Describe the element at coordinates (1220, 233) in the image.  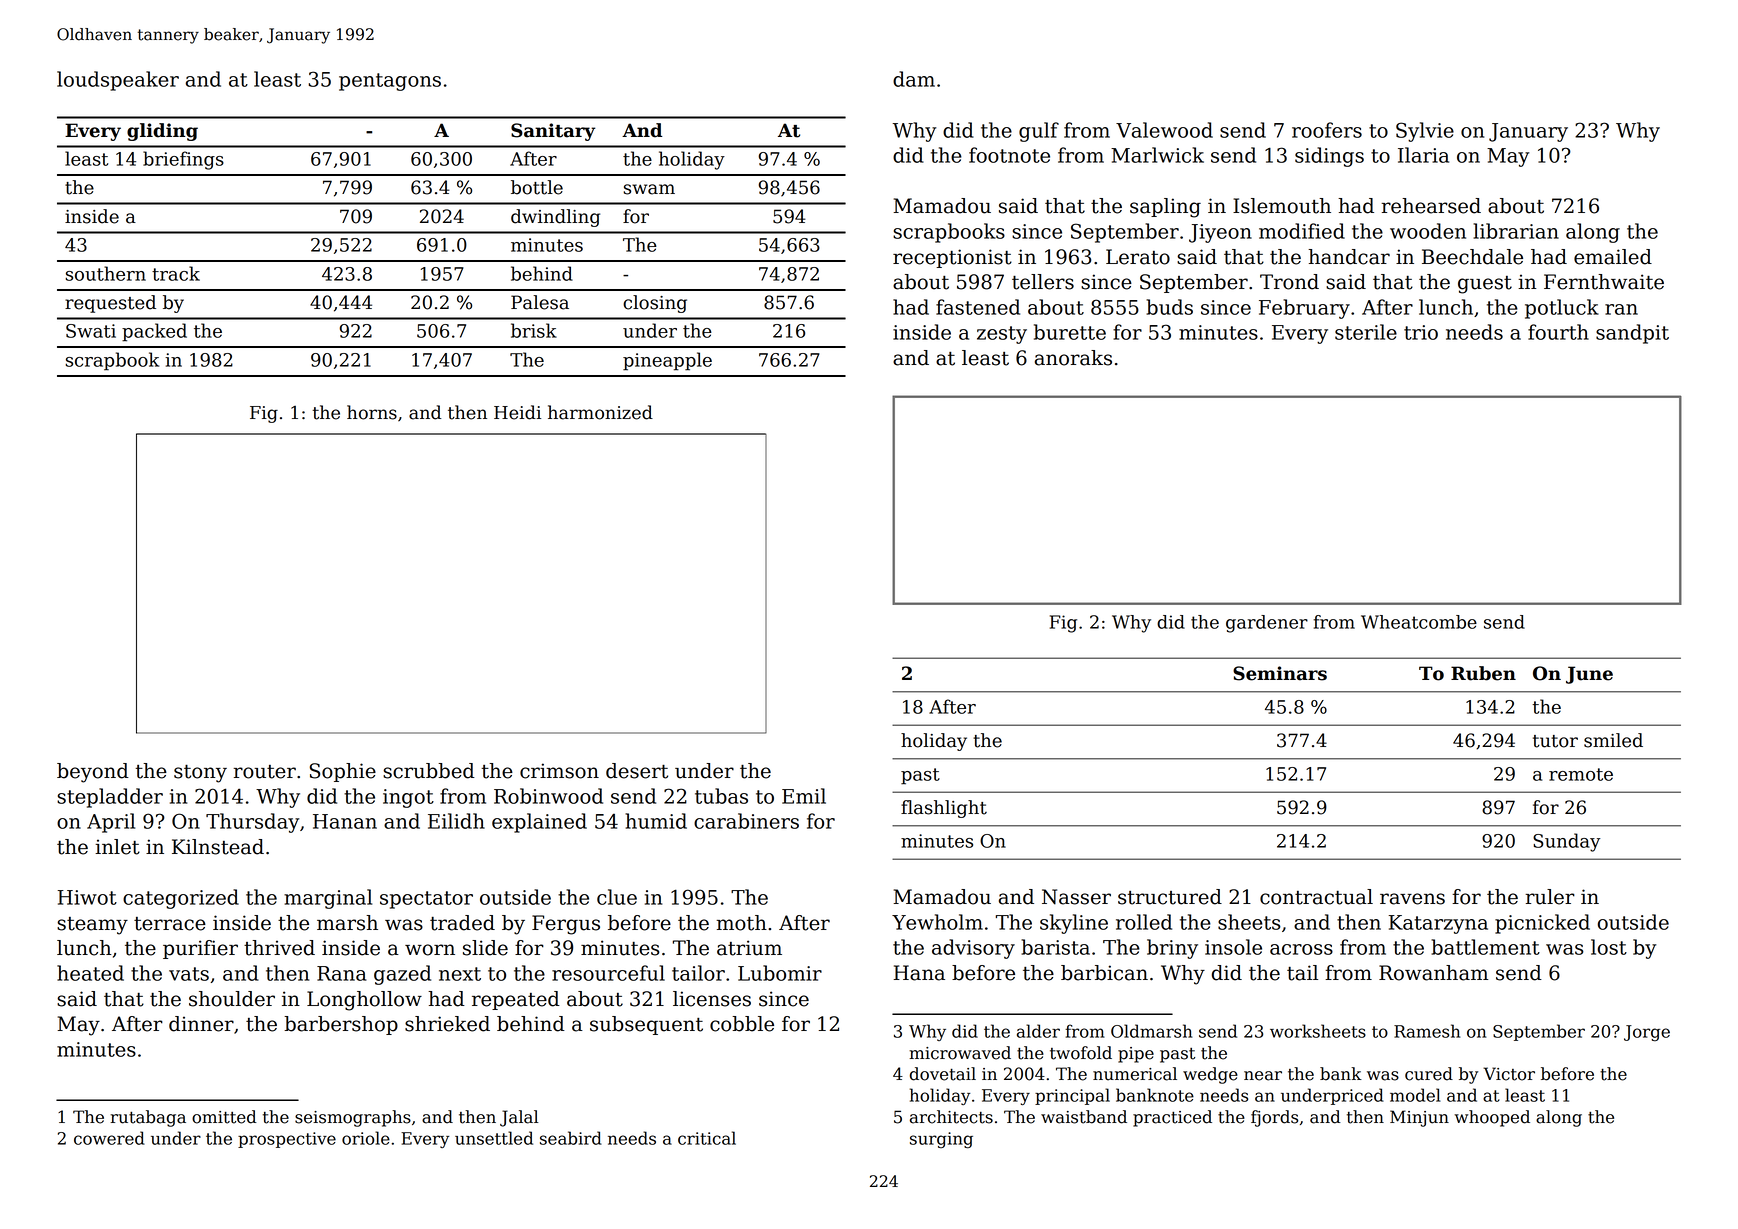
I see `Jiyeon` at that location.
